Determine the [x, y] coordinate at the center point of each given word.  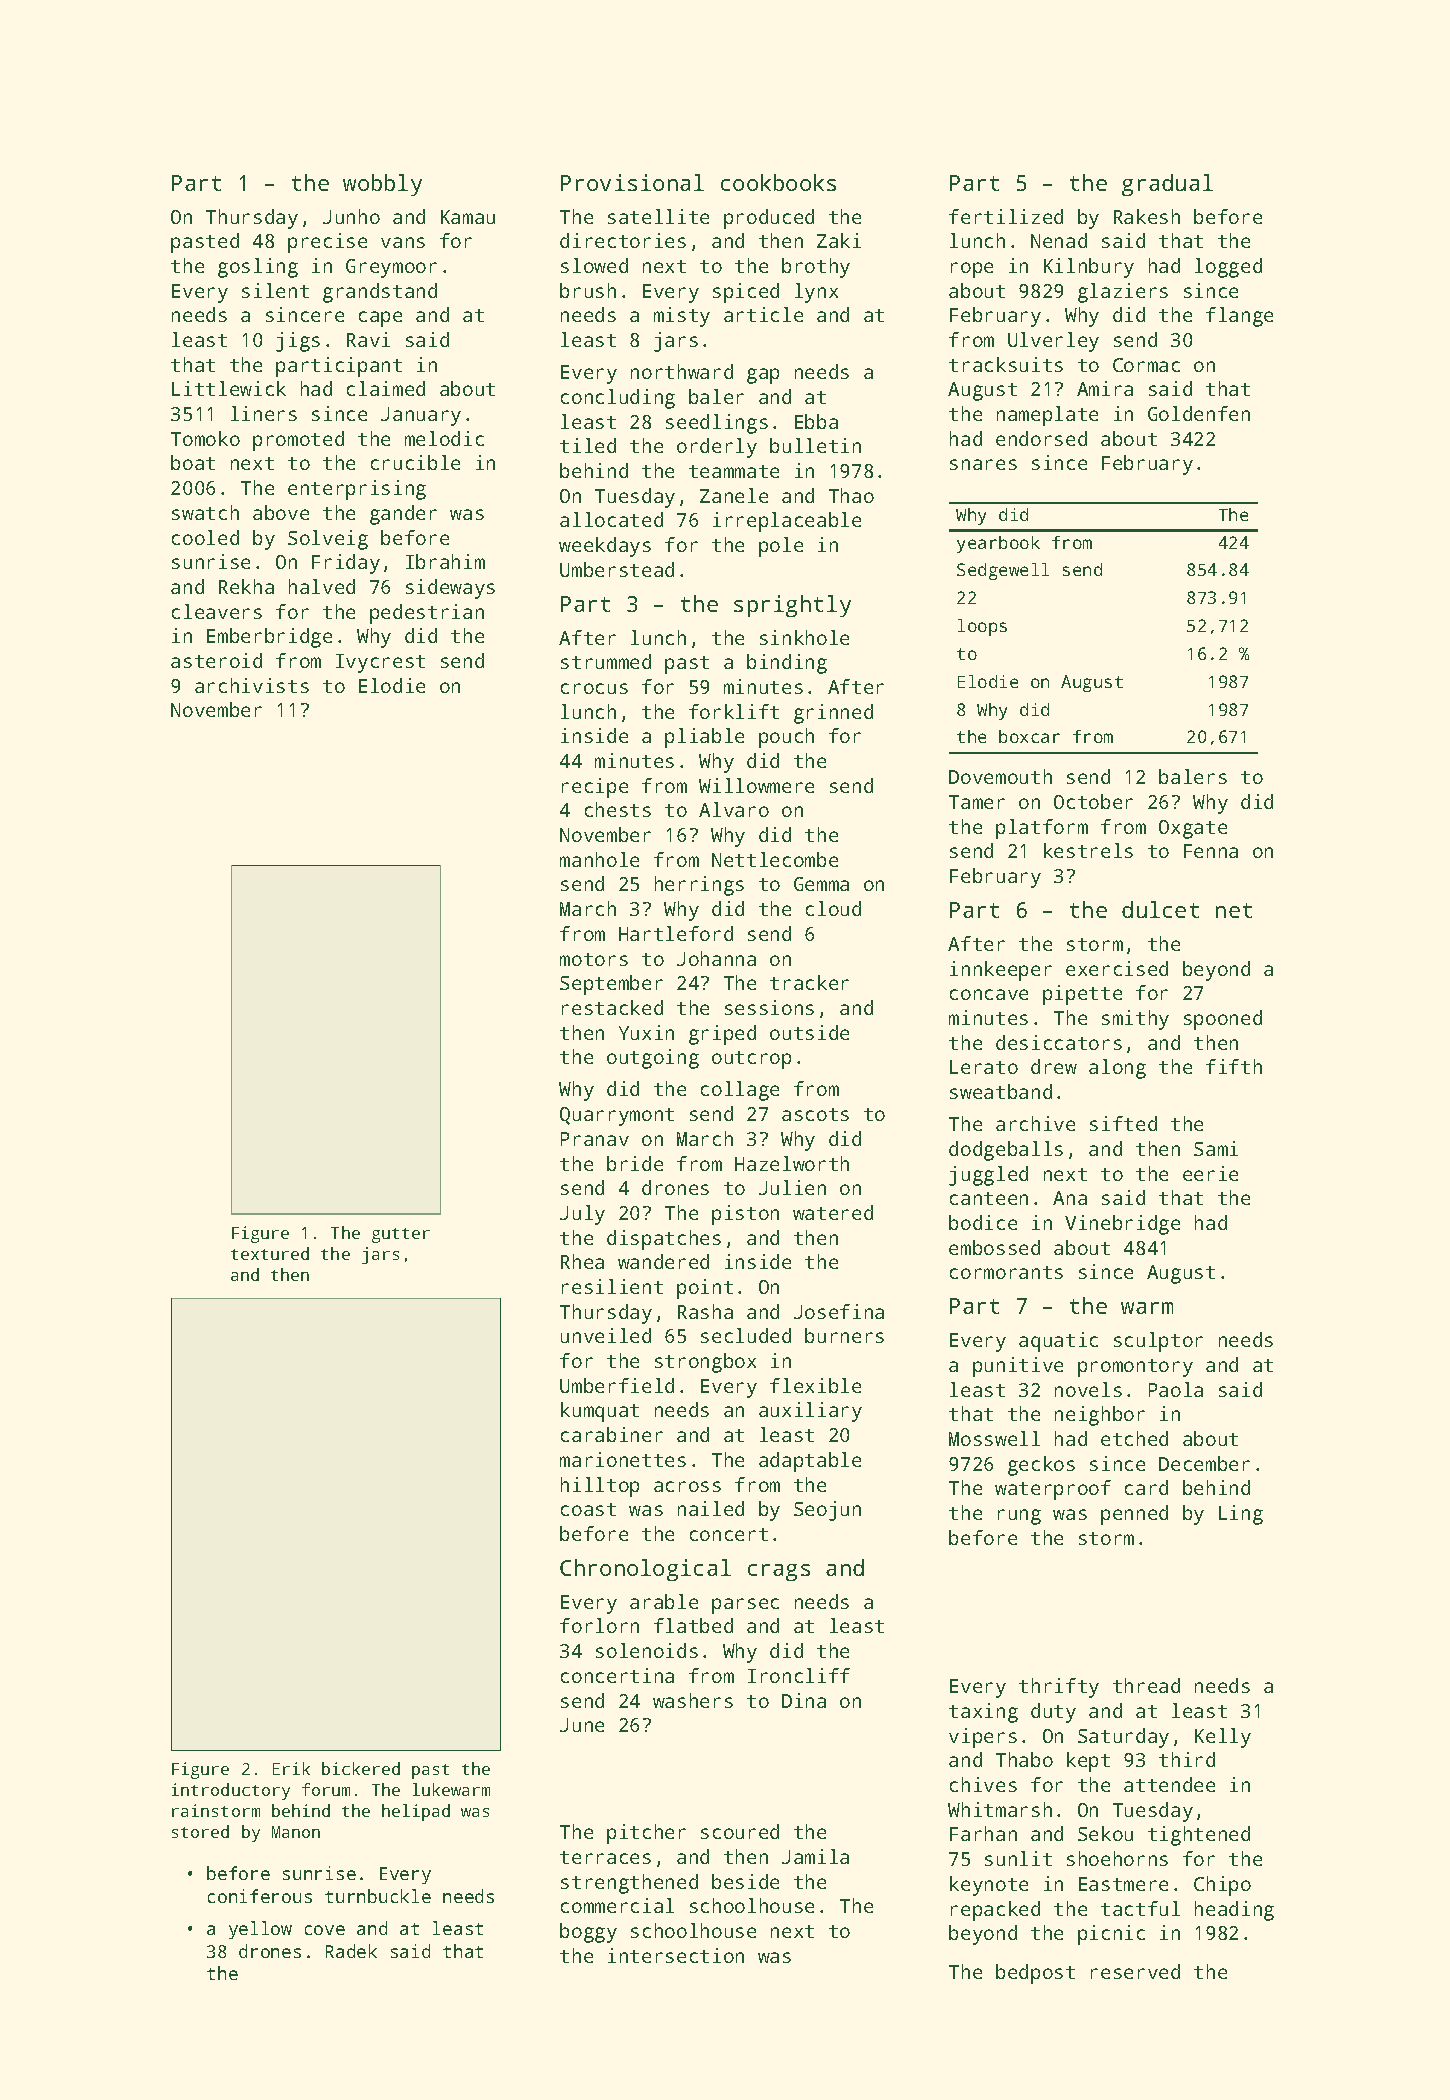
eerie [1210, 1173]
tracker [809, 982]
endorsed [1041, 438]
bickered [361, 1768]
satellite [658, 216]
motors [594, 959]
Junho [351, 216]
